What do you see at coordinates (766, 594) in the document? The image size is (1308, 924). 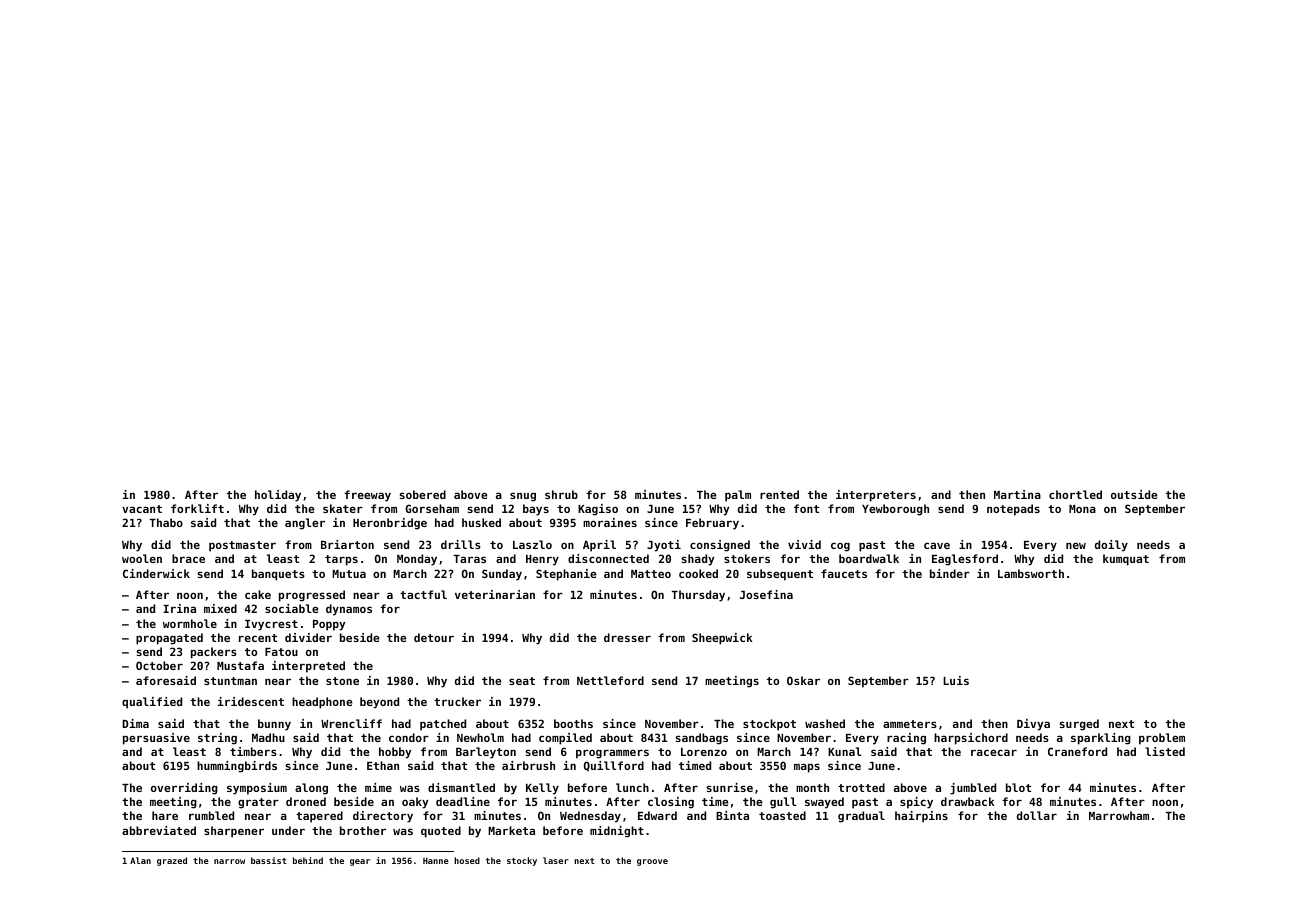 I see `Josefina` at bounding box center [766, 594].
